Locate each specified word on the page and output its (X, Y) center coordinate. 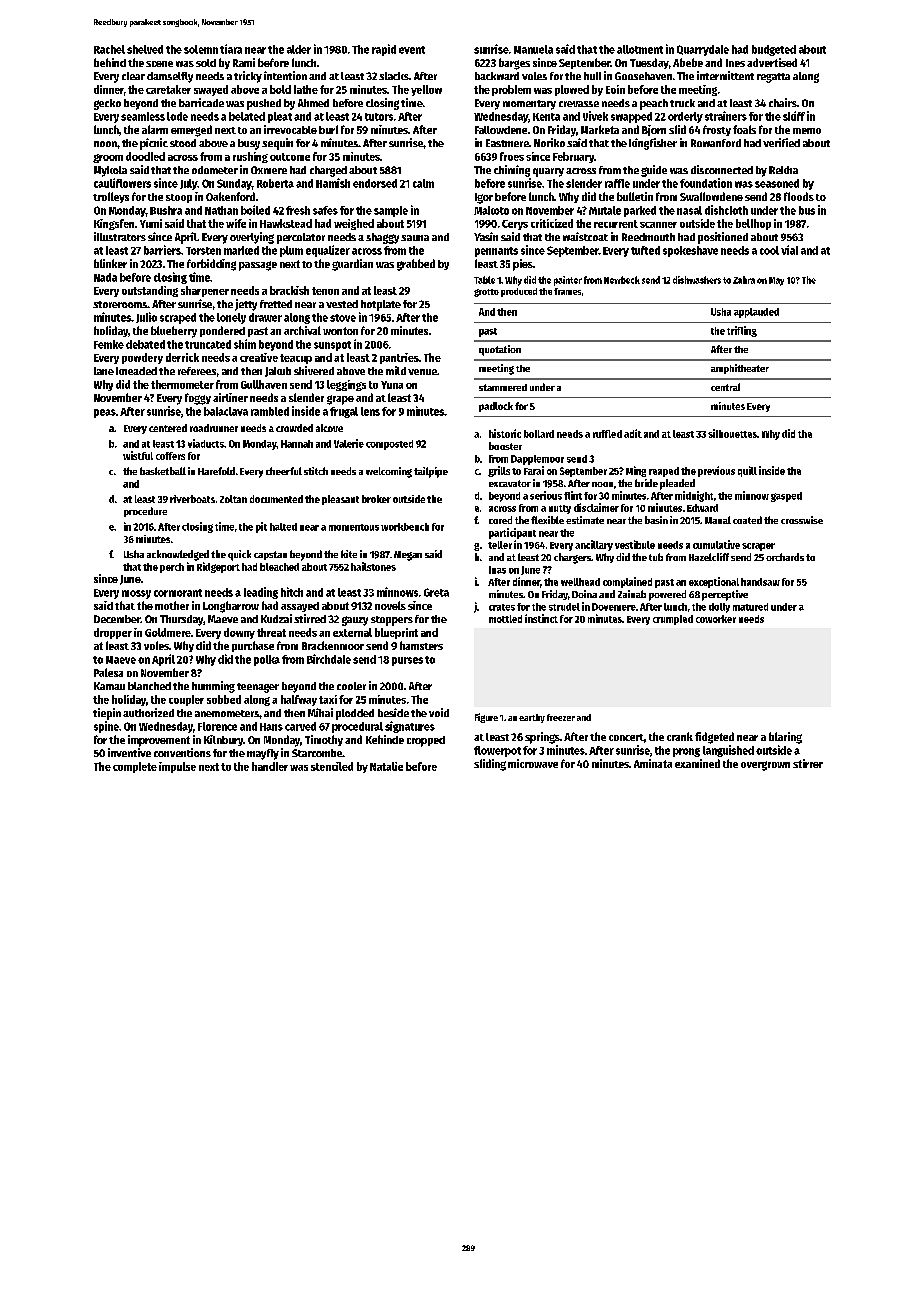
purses (407, 661)
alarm (155, 129)
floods (799, 196)
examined (697, 763)
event (412, 50)
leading (261, 593)
